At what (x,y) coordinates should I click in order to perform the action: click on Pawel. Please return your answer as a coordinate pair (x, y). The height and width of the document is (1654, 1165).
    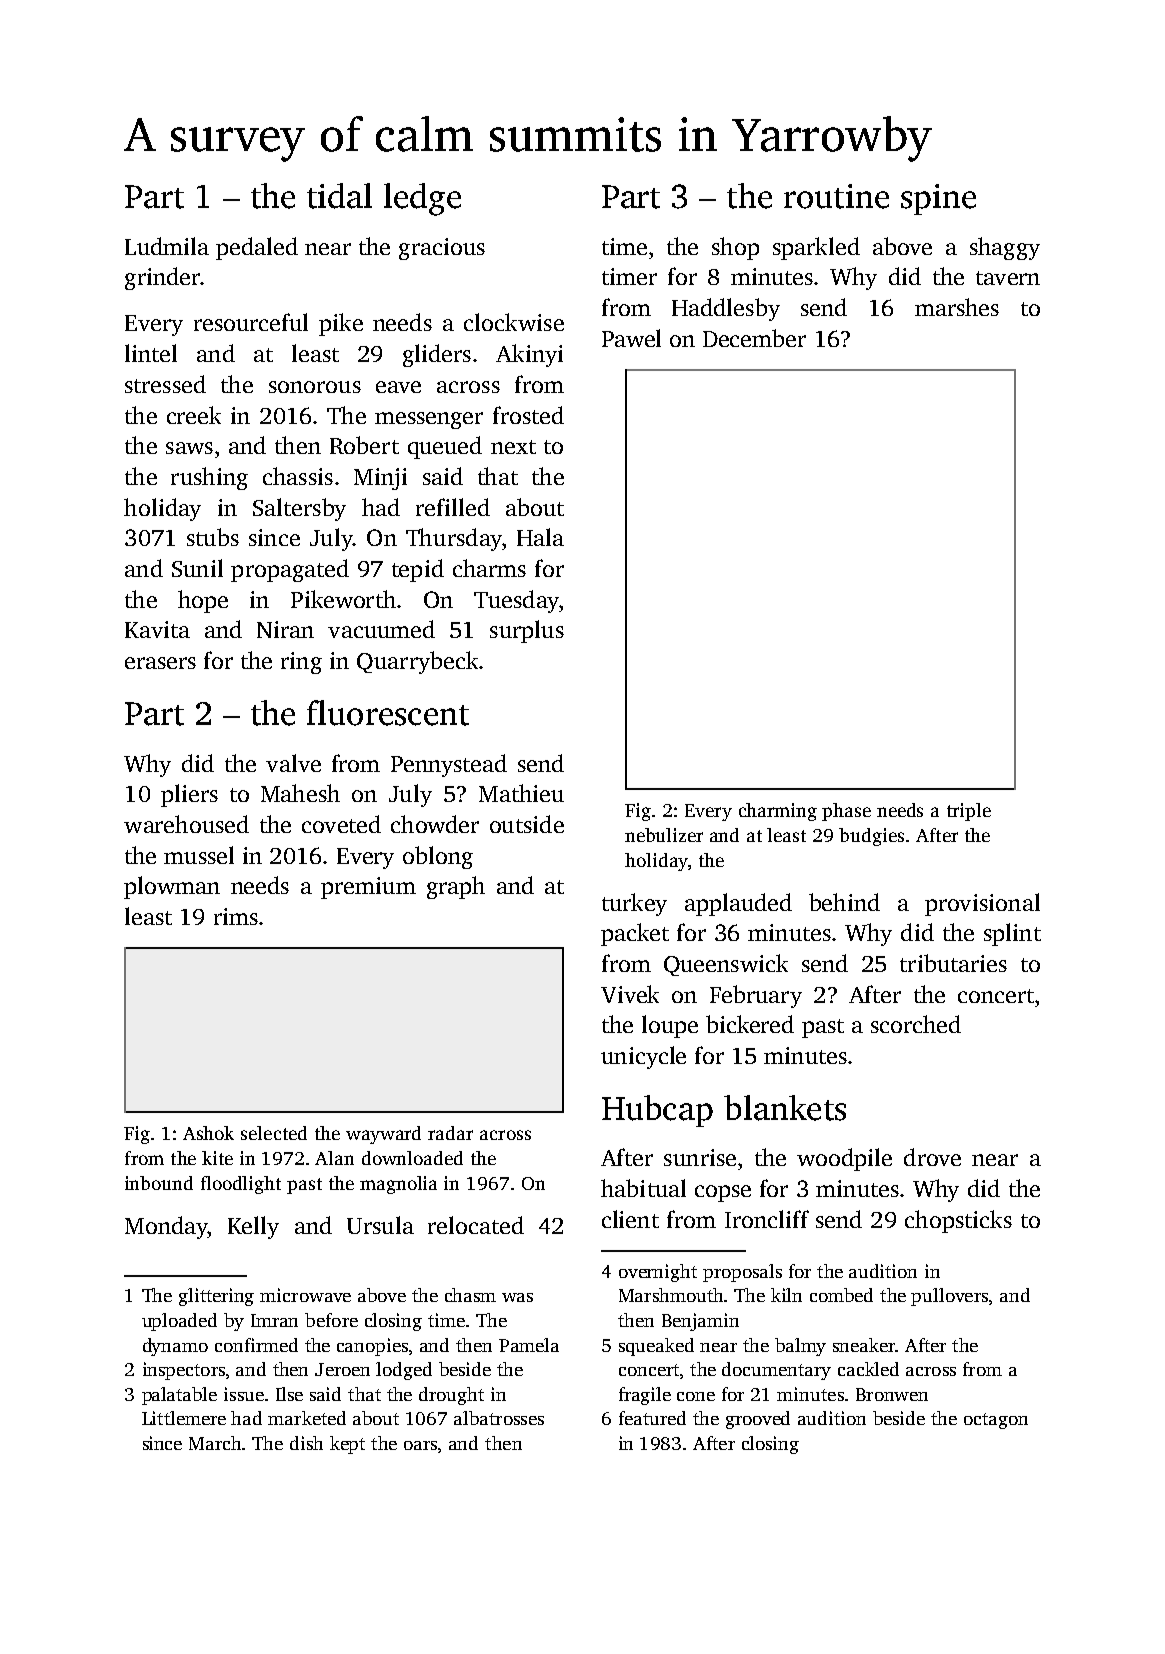
    Looking at the image, I should click on (631, 338).
